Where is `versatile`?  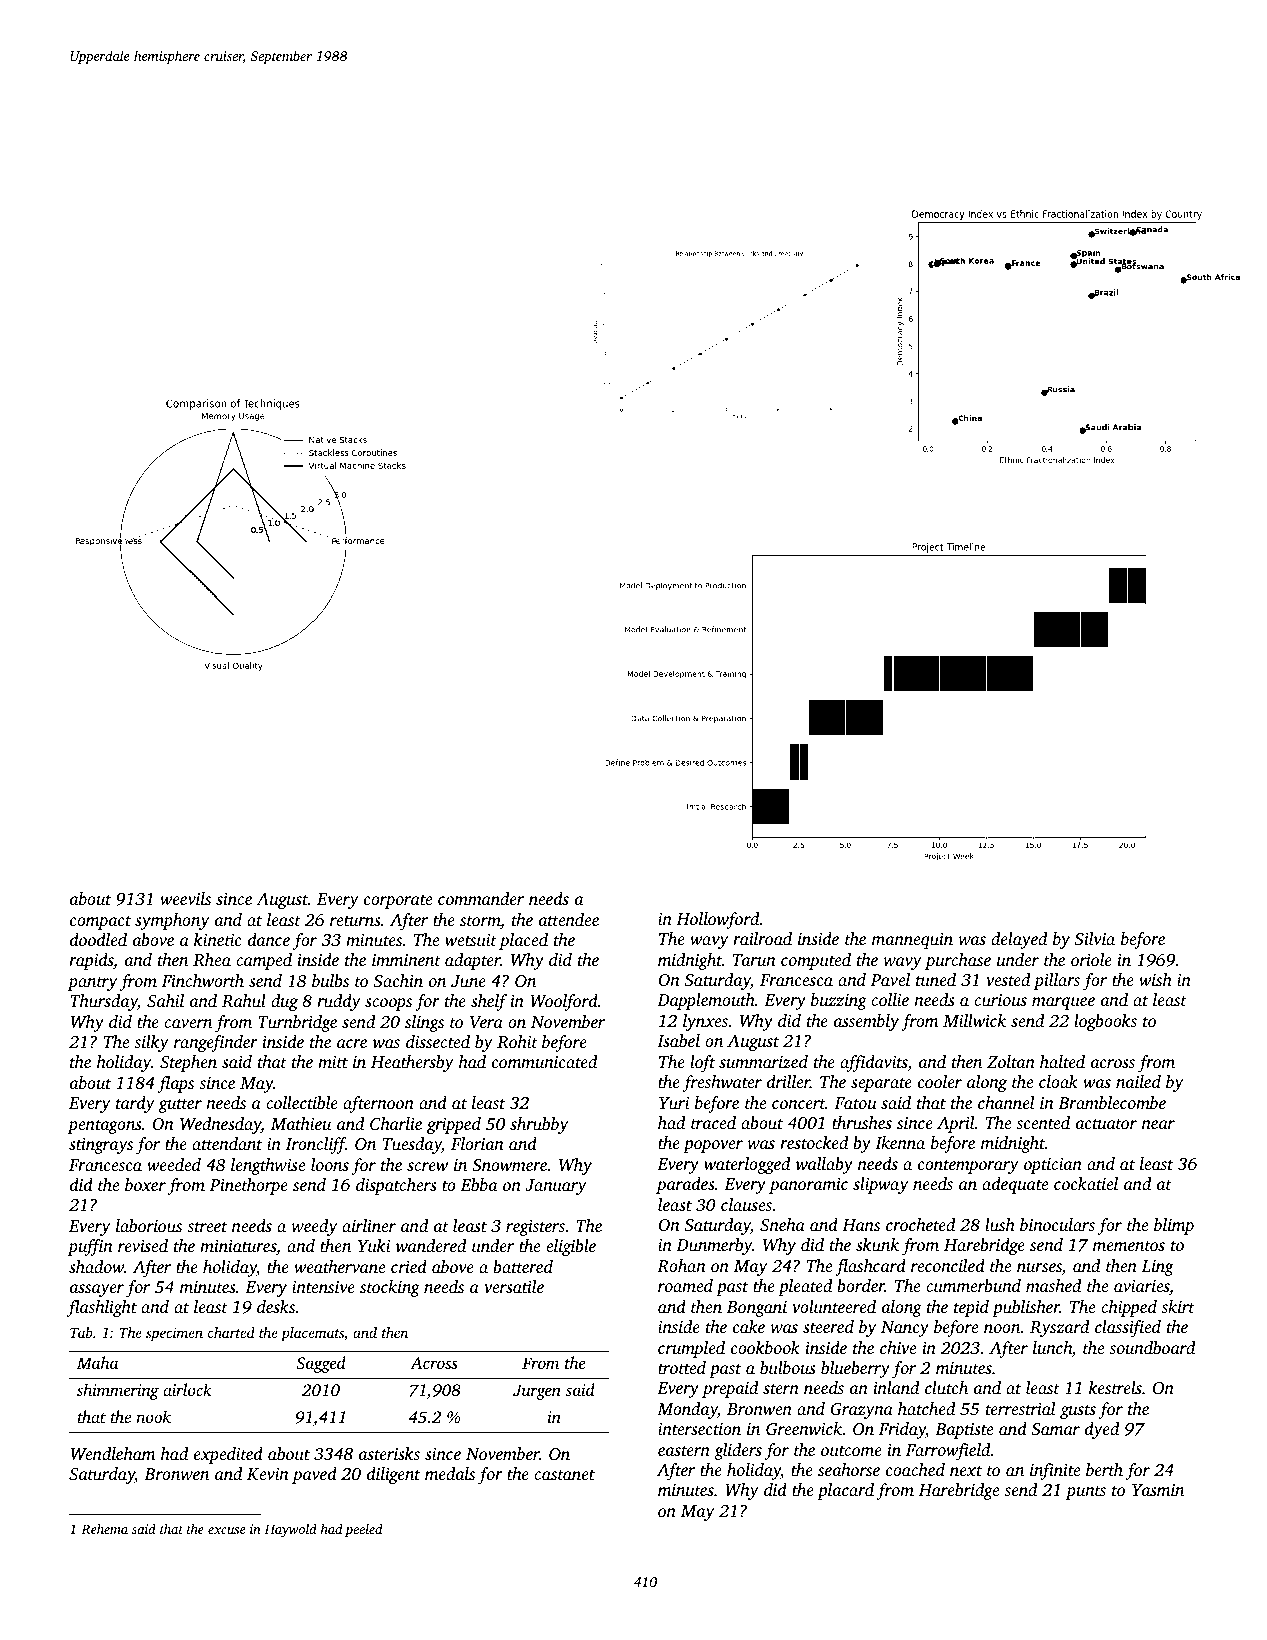 versatile is located at coordinates (514, 1286).
